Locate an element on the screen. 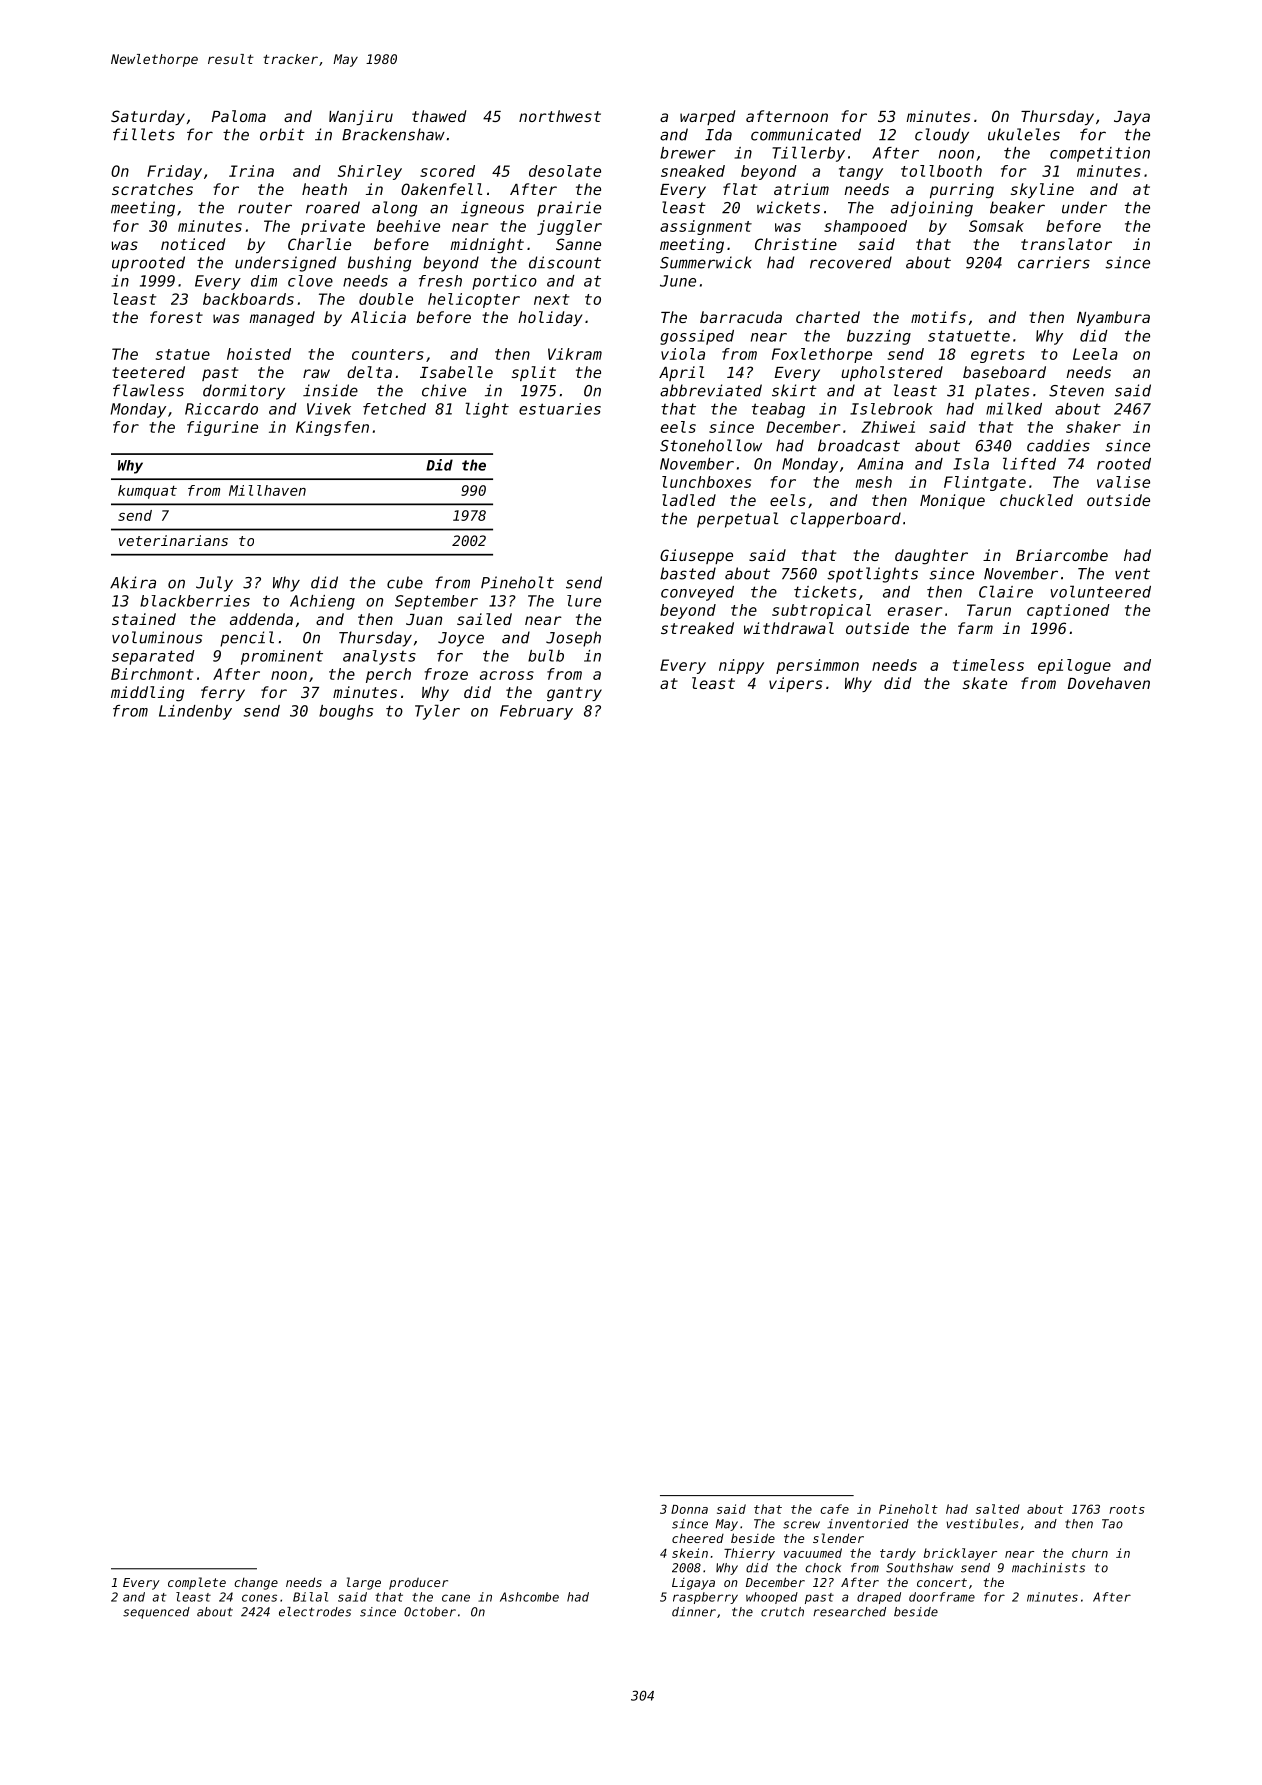  February is located at coordinates (536, 712).
